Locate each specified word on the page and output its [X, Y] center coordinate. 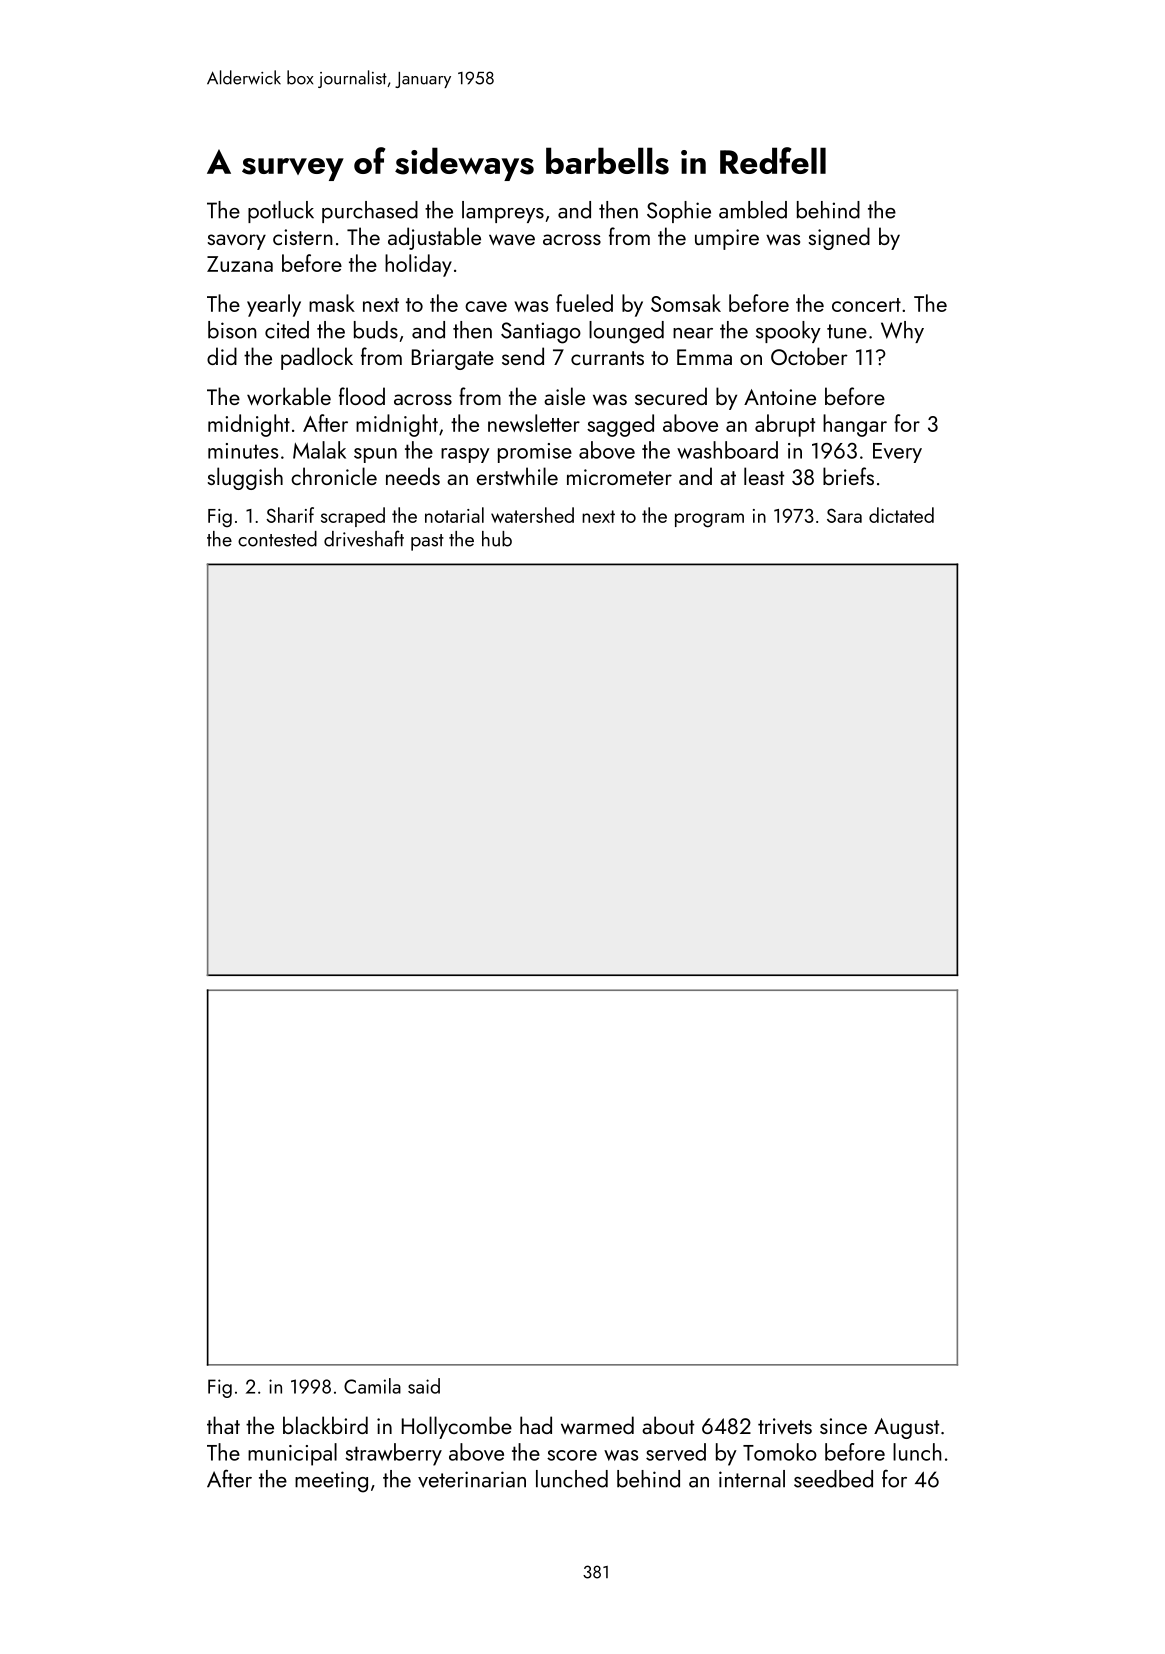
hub [497, 539]
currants [607, 358]
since [843, 1426]
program [709, 520]
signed [839, 238]
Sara [844, 515]
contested [277, 539]
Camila [372, 1386]
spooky [788, 332]
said [424, 1386]
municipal [292, 1454]
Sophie [679, 212]
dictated [901, 515]
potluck [281, 212]
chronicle [334, 476]
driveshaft [364, 538]
